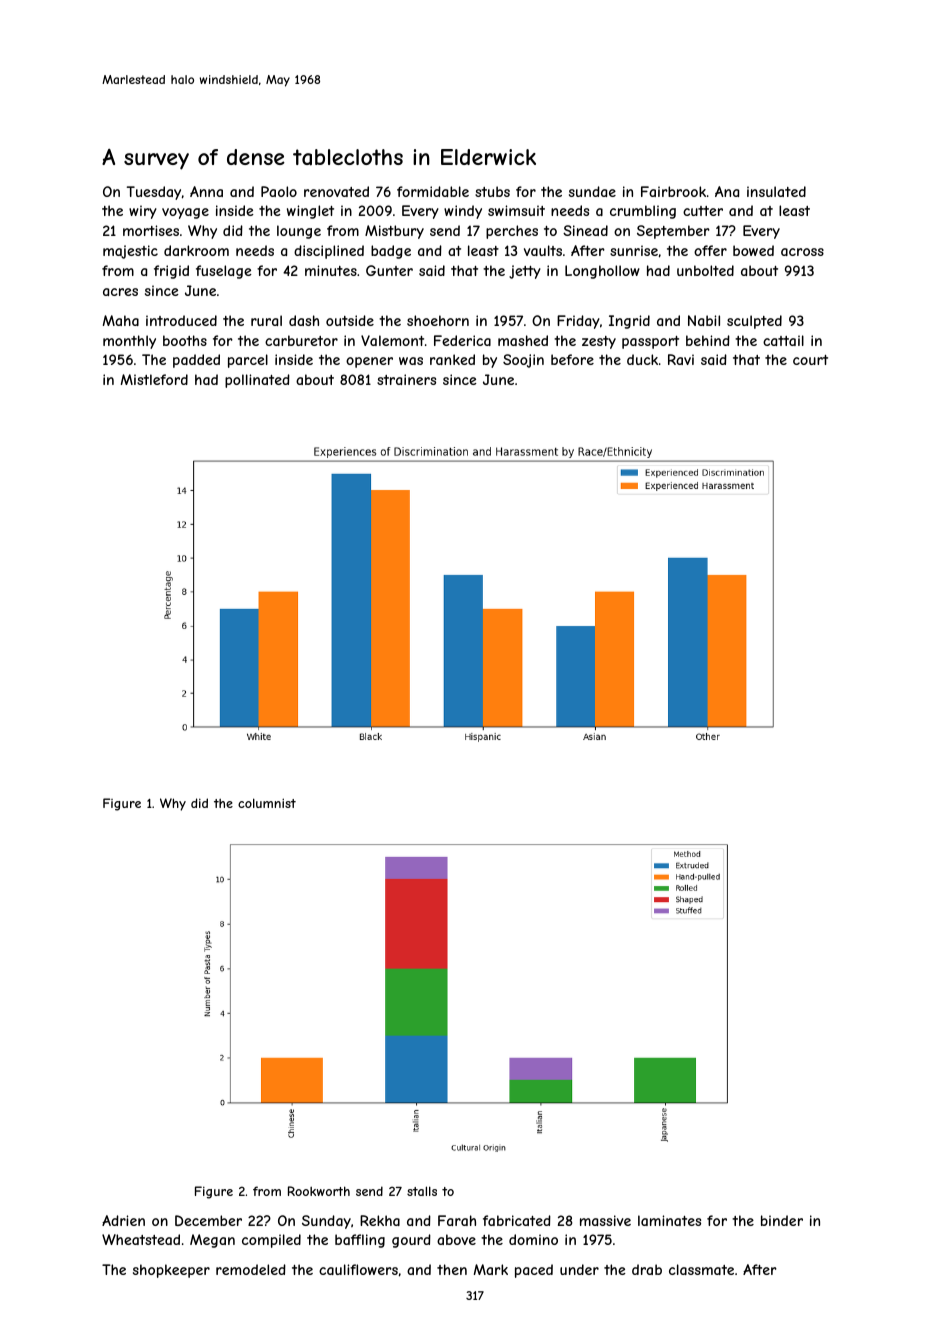 The width and height of the screenshot is (932, 1324). What do you see at coordinates (669, 1220) in the screenshot?
I see `laminates` at bounding box center [669, 1220].
